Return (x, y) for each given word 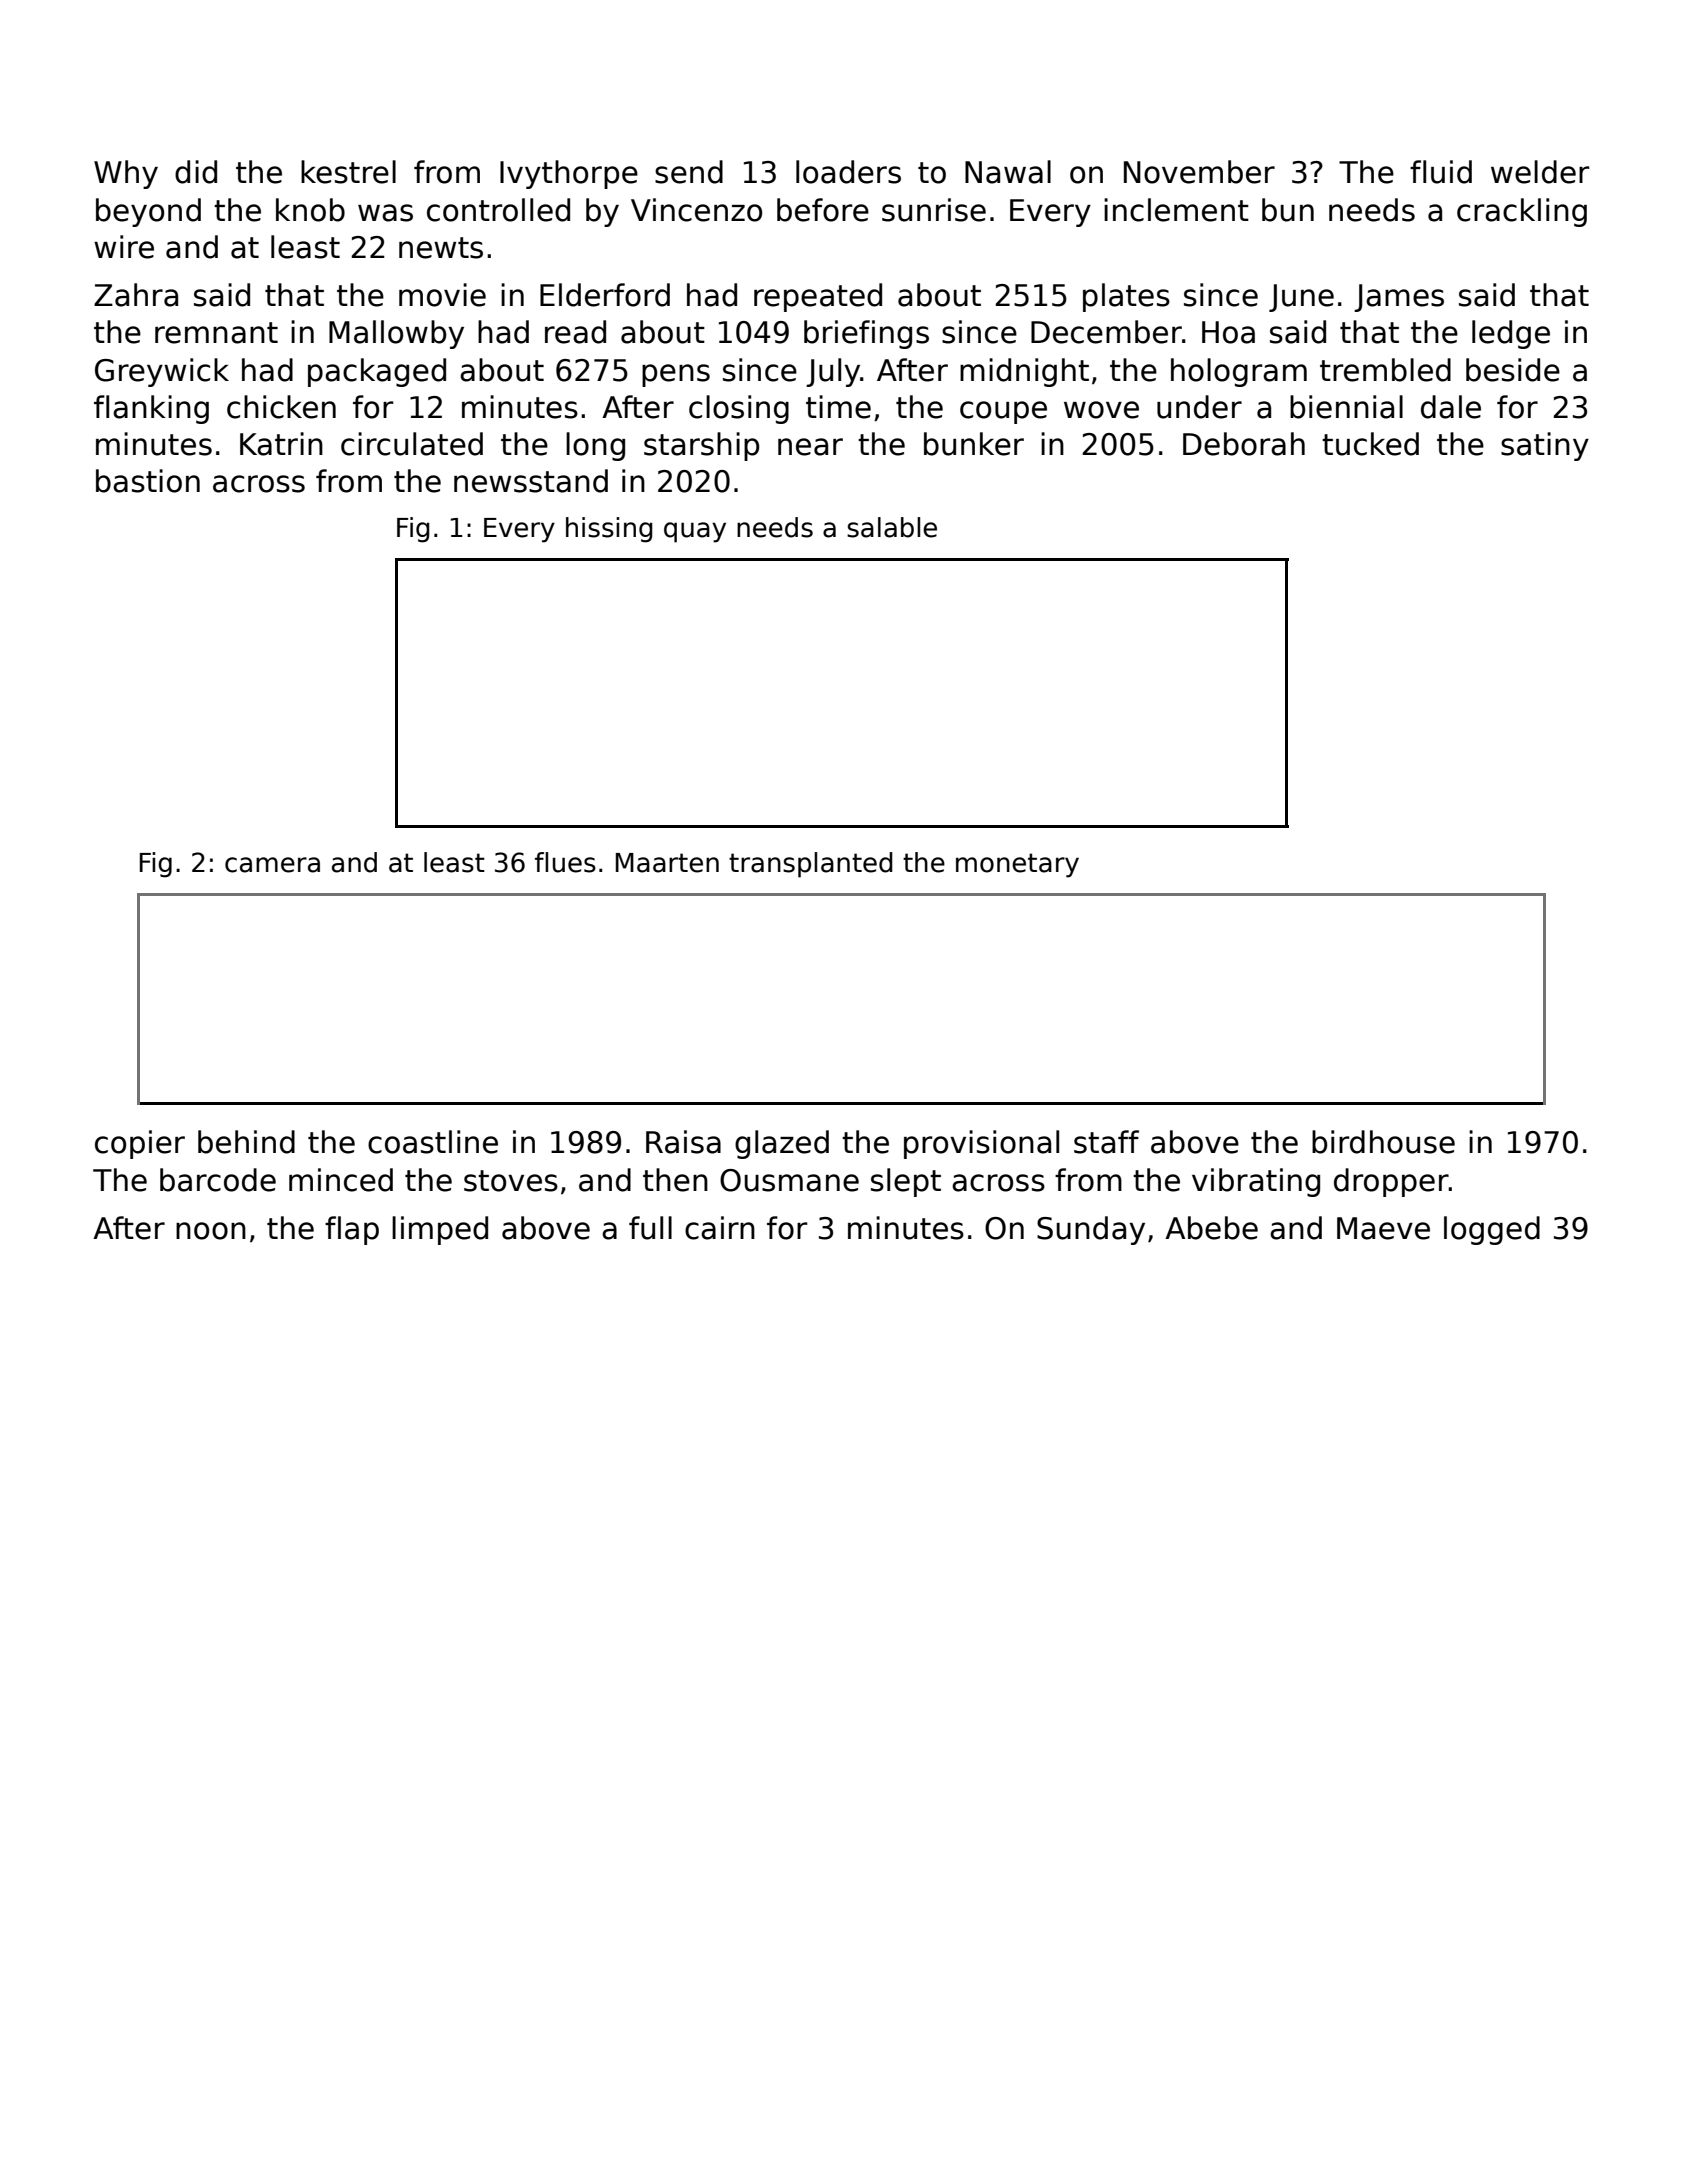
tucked (1370, 444)
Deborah (1244, 444)
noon (211, 1231)
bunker (974, 444)
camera (272, 865)
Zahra (136, 295)
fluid (1441, 172)
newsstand (531, 481)
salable (892, 527)
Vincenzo (696, 210)
